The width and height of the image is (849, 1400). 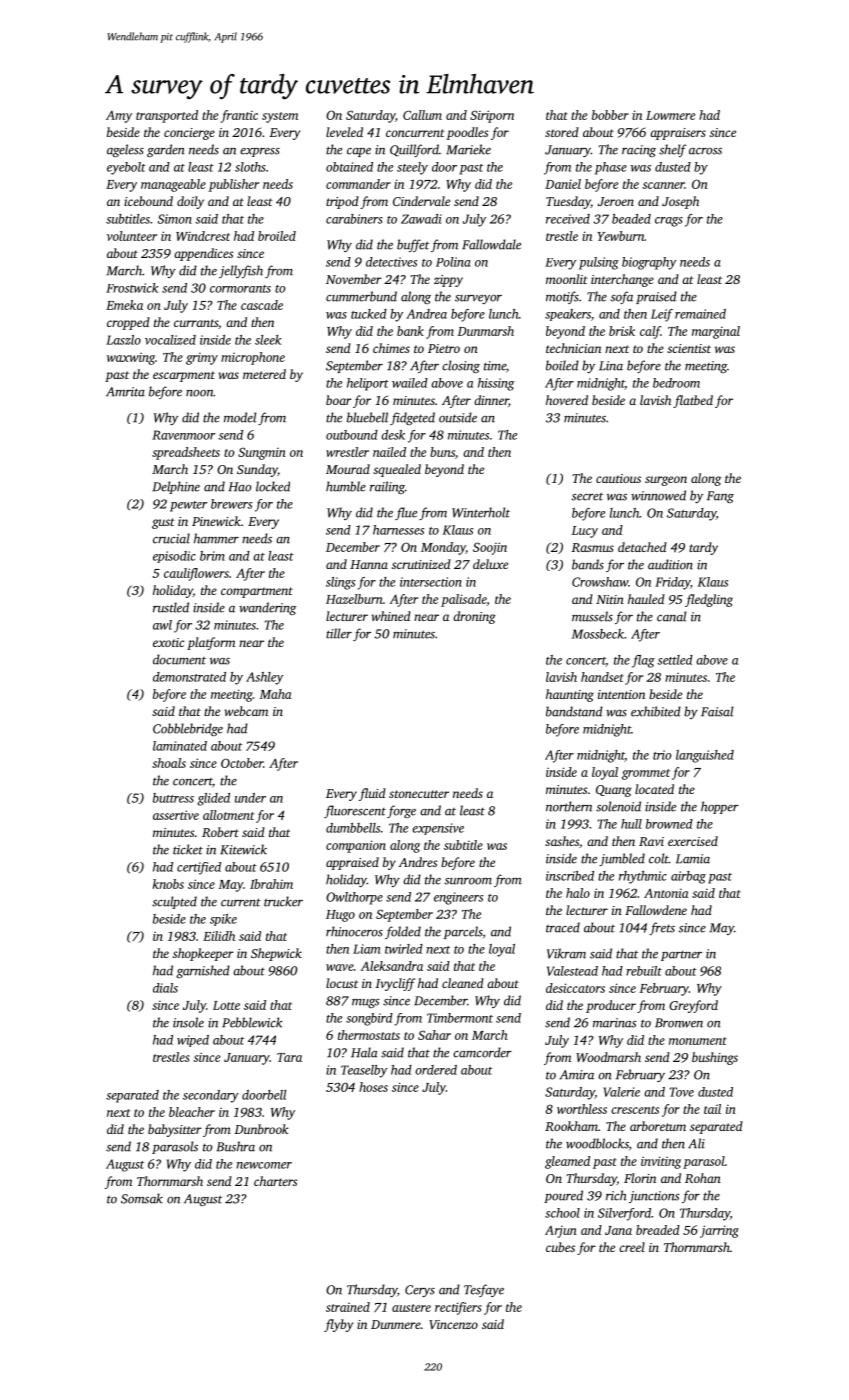 What do you see at coordinates (119, 117) in the image?
I see `Amy` at bounding box center [119, 117].
